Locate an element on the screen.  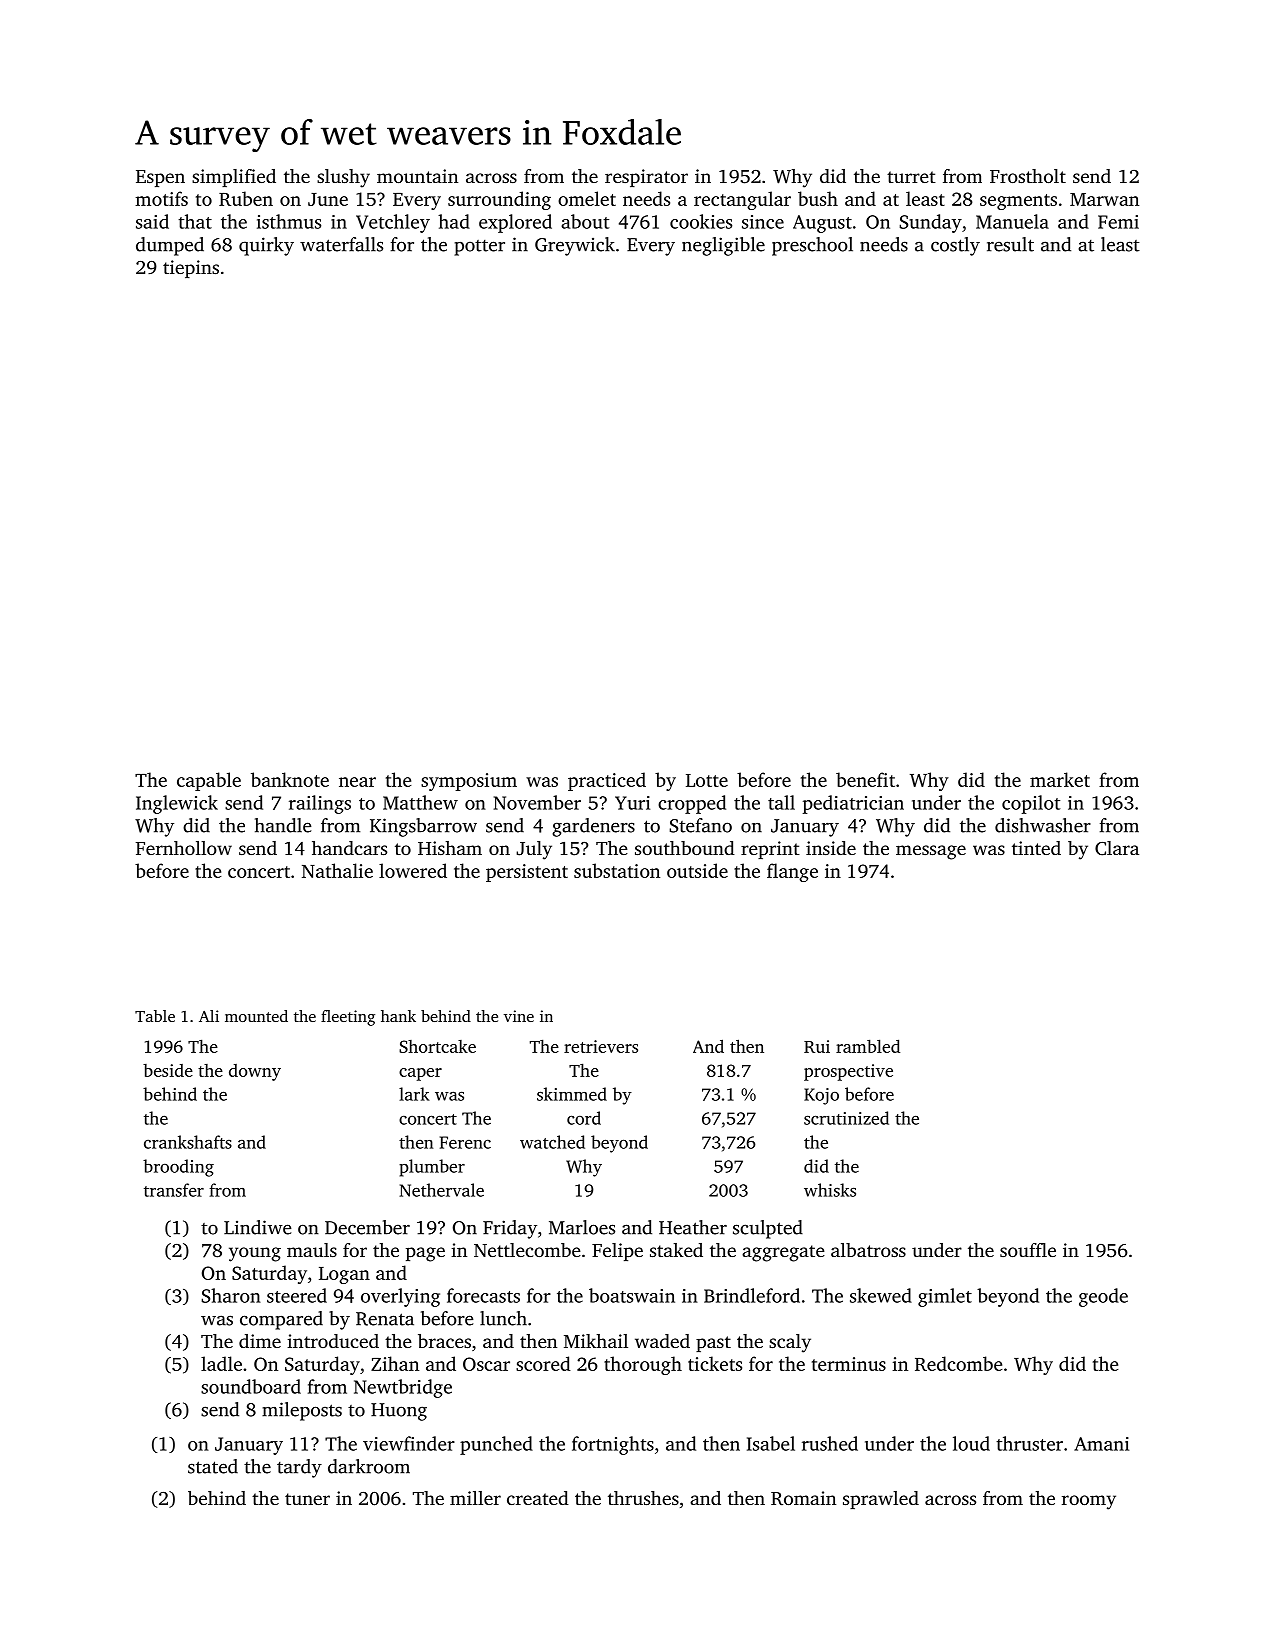
tuner is located at coordinates (307, 1499).
